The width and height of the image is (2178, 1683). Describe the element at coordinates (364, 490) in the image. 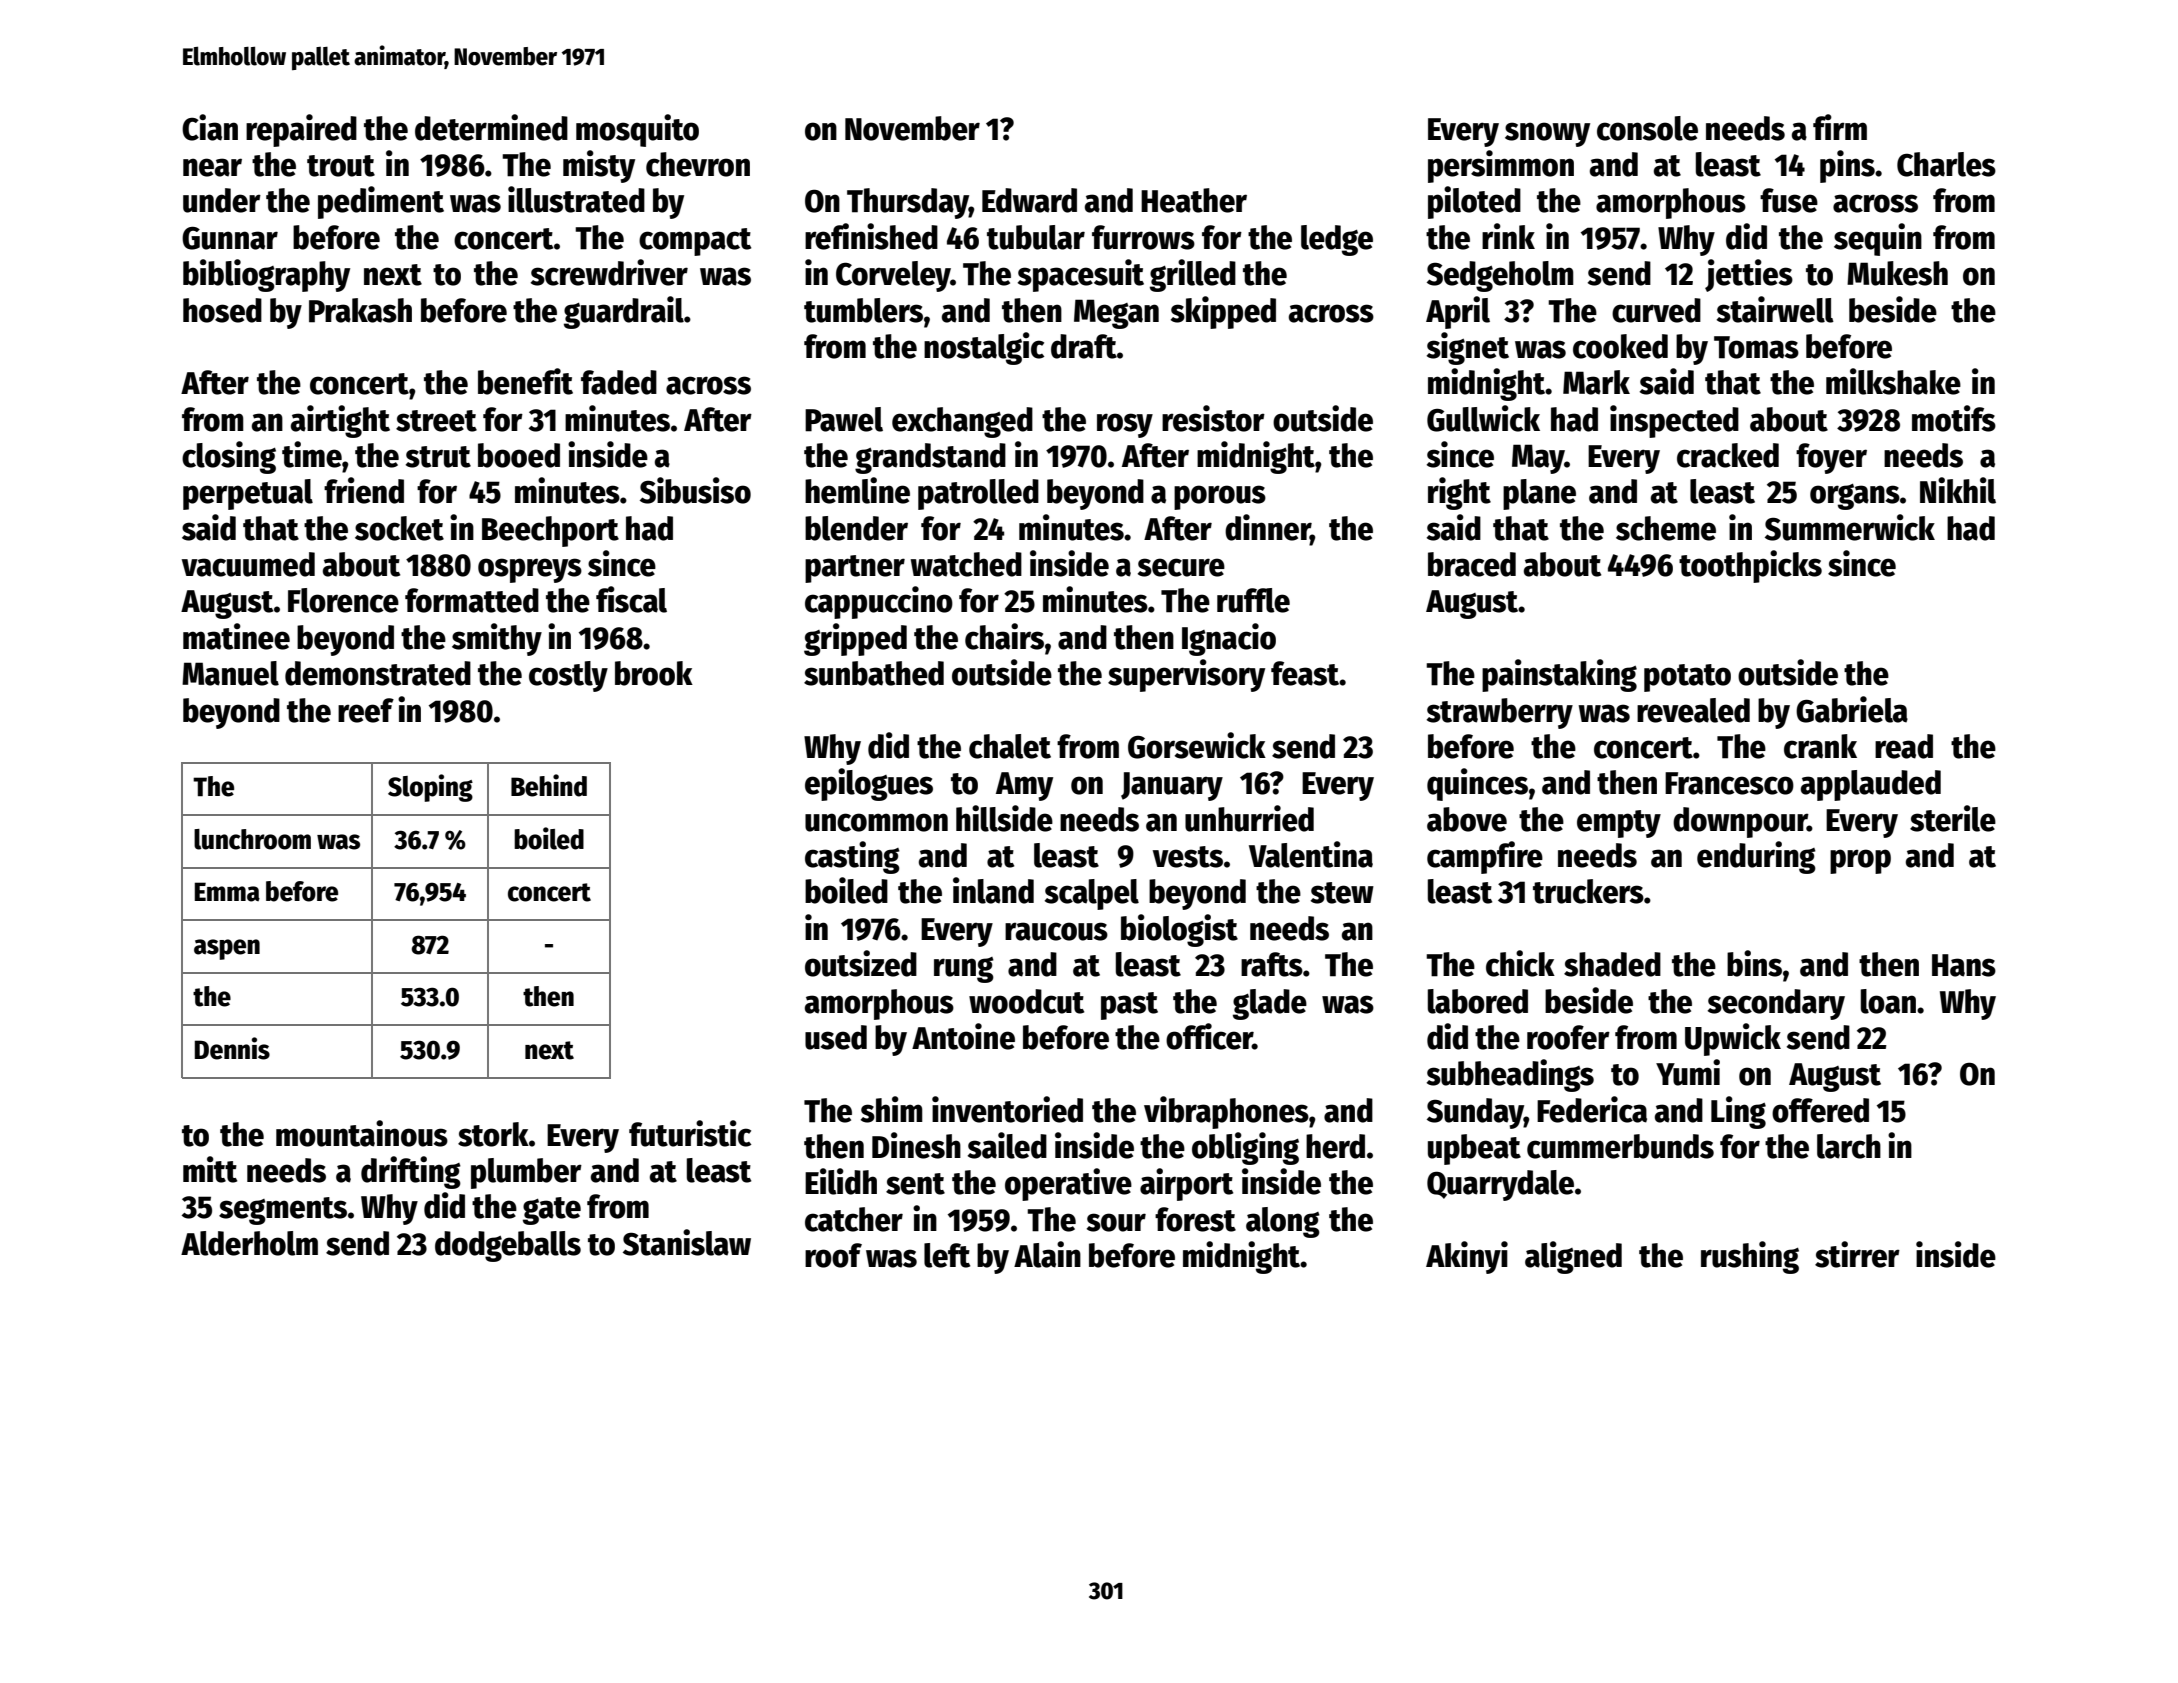

I see `friend` at that location.
